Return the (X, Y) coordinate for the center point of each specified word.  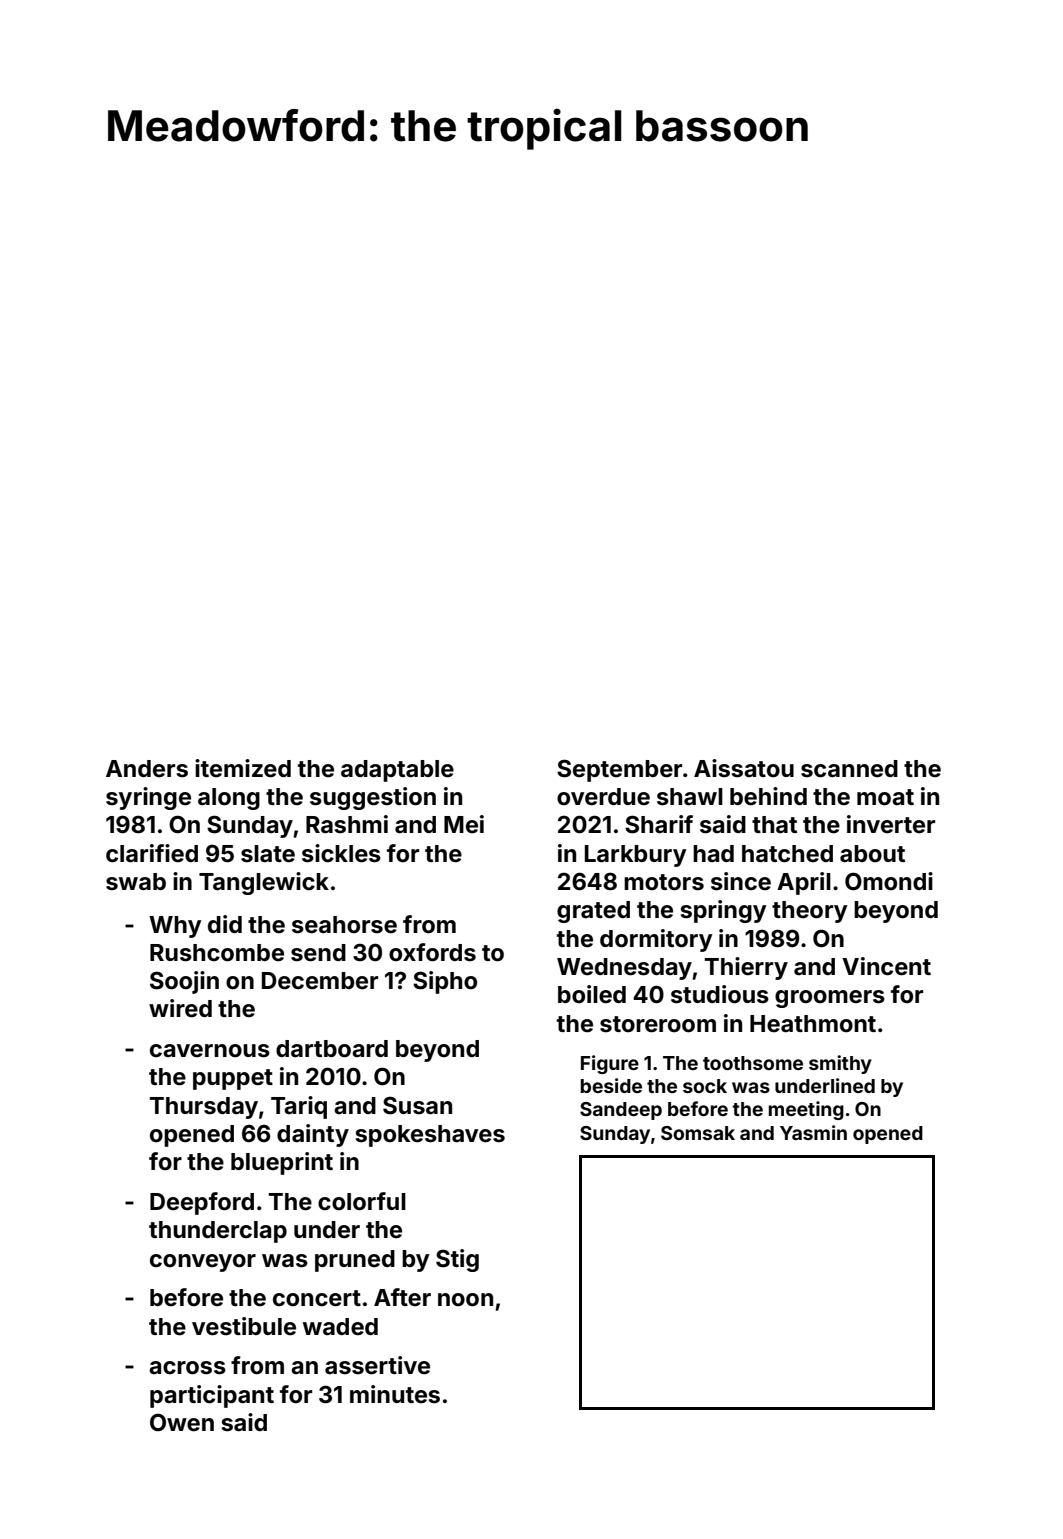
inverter (891, 824)
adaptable (397, 771)
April (804, 883)
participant (212, 1396)
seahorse (344, 925)
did (225, 924)
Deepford (202, 1203)
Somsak (698, 1133)
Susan (417, 1105)
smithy (840, 1064)
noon (465, 1300)
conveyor (203, 1263)
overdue (603, 797)
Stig (457, 1260)
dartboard (332, 1049)
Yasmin (813, 1132)
